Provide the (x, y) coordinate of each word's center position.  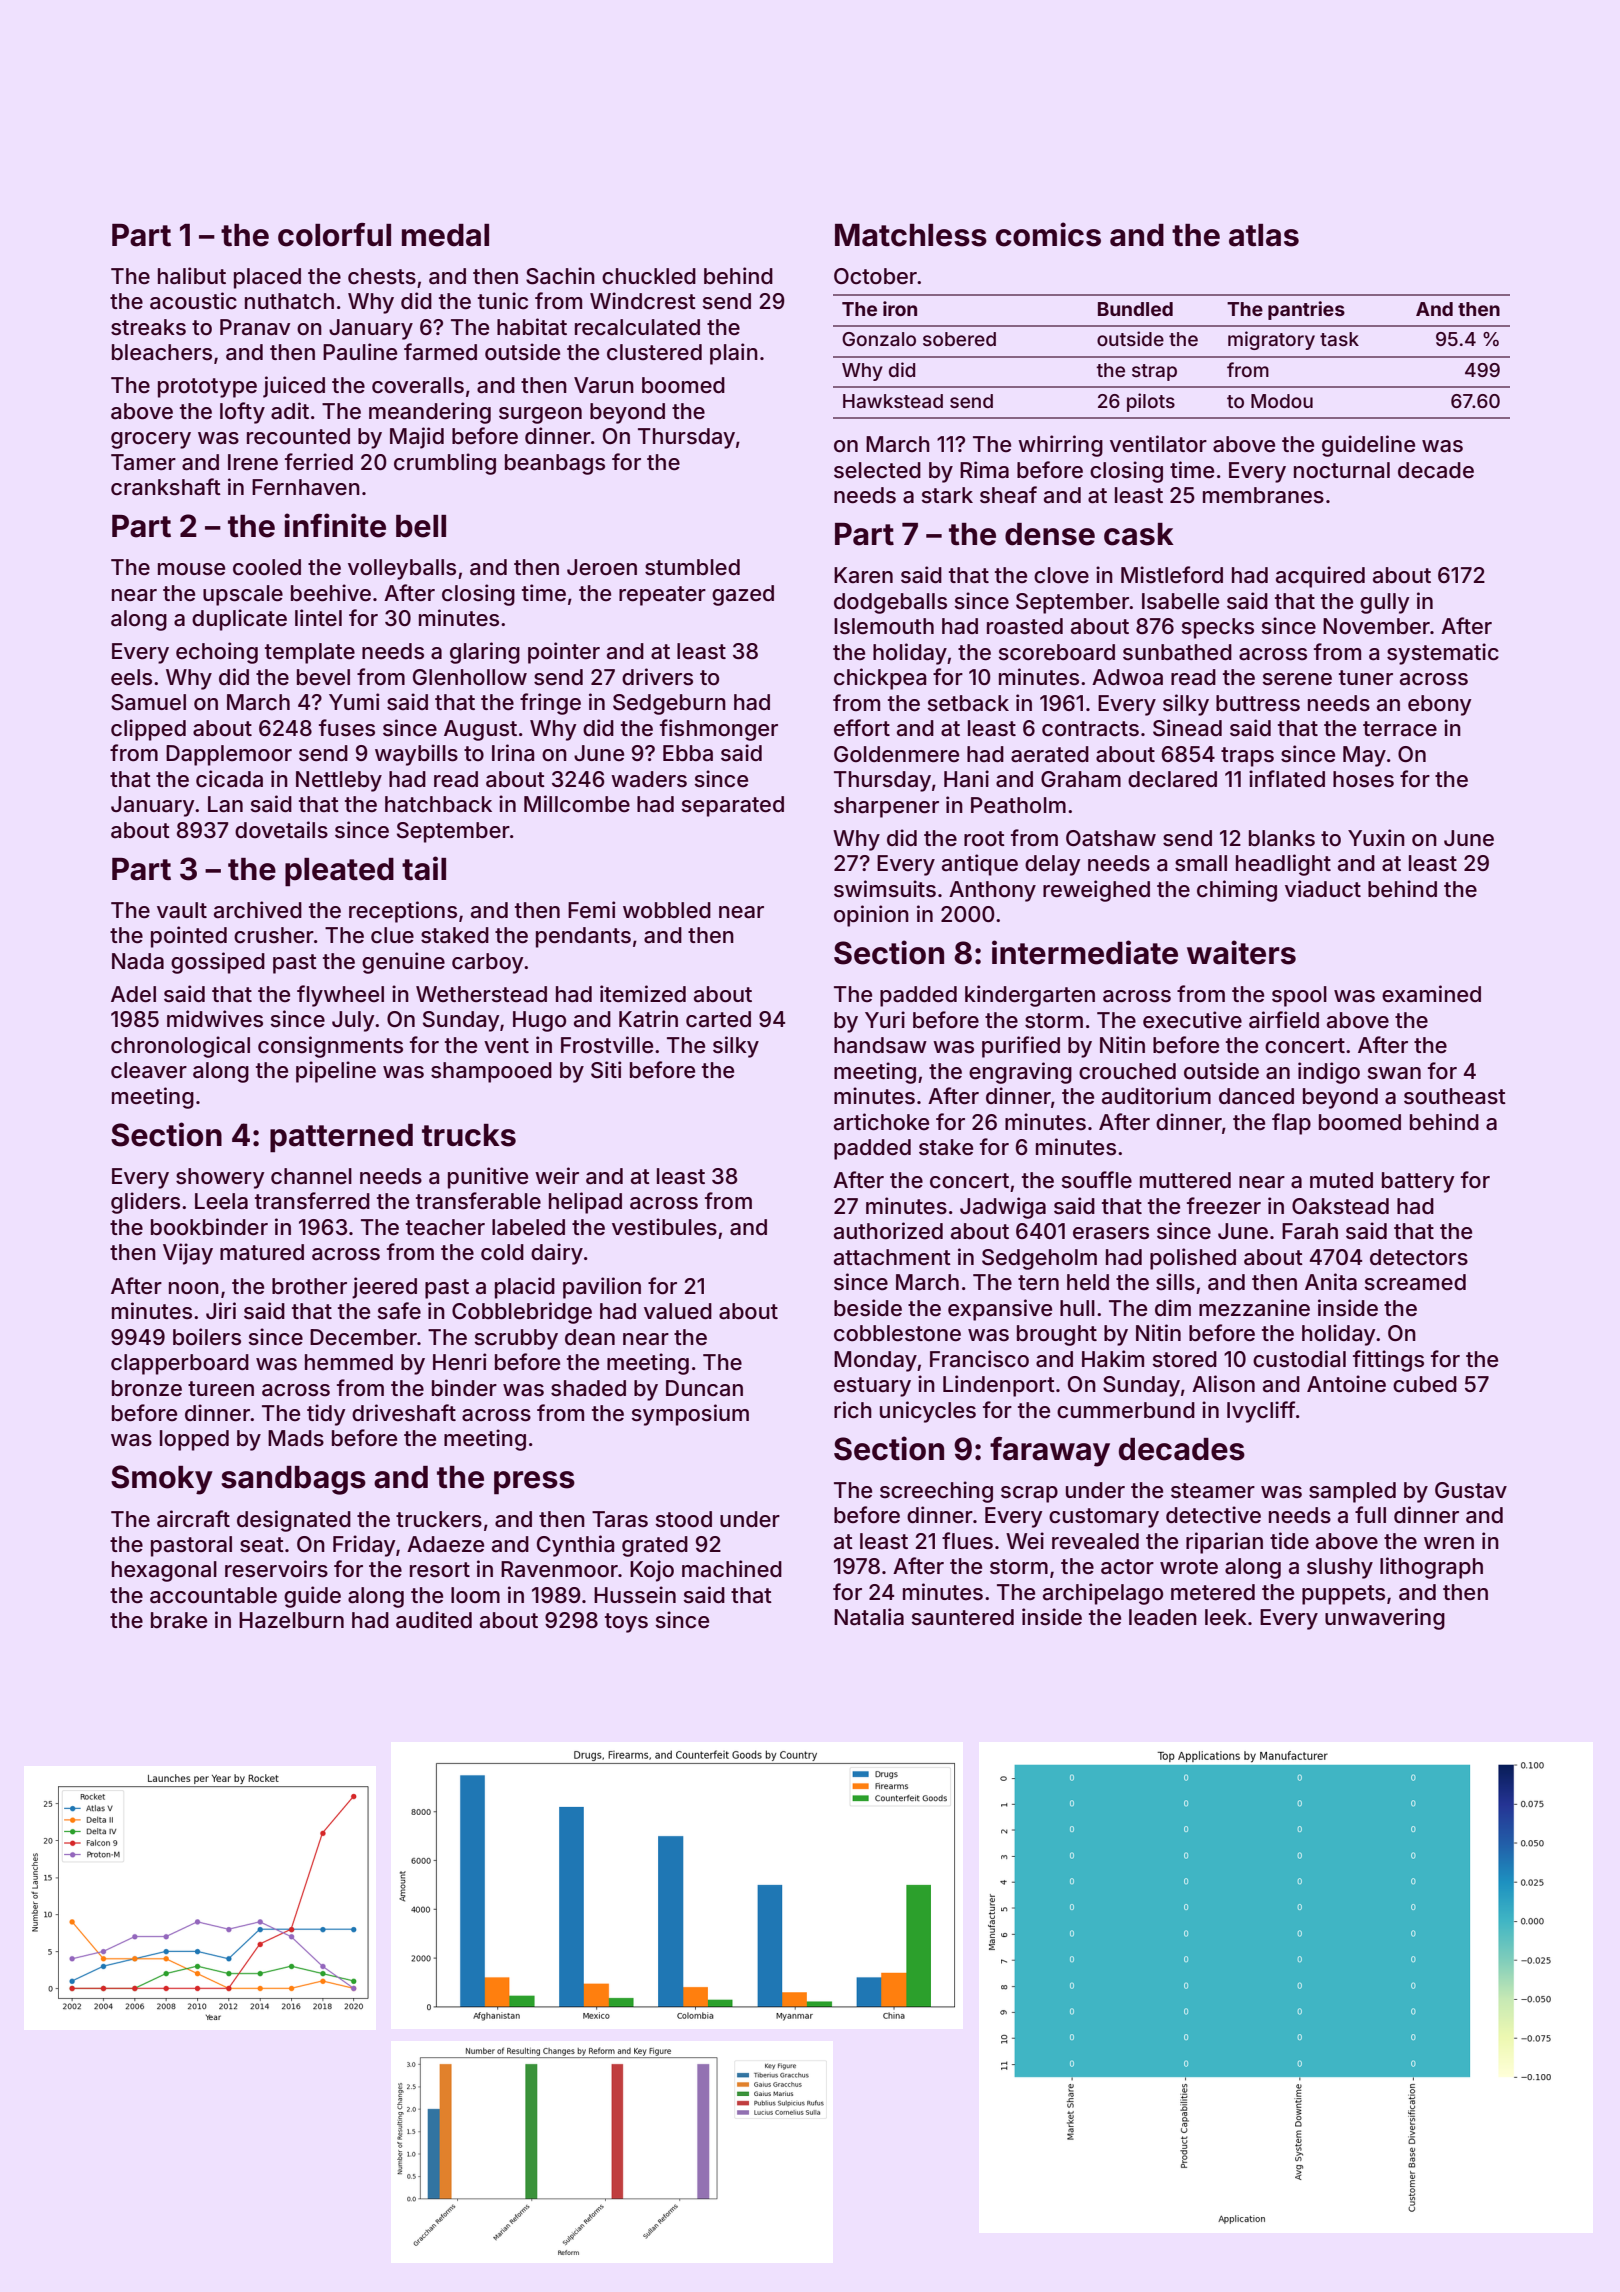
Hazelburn (291, 1620)
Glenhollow (470, 677)
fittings (1388, 1361)
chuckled (649, 276)
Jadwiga (1003, 1208)
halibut (192, 276)
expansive (1000, 1310)
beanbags (555, 464)
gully (1385, 603)
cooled (267, 567)
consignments (330, 1047)
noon (194, 1288)
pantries (1306, 310)
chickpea (880, 679)
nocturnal (1342, 470)
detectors (1419, 1257)
